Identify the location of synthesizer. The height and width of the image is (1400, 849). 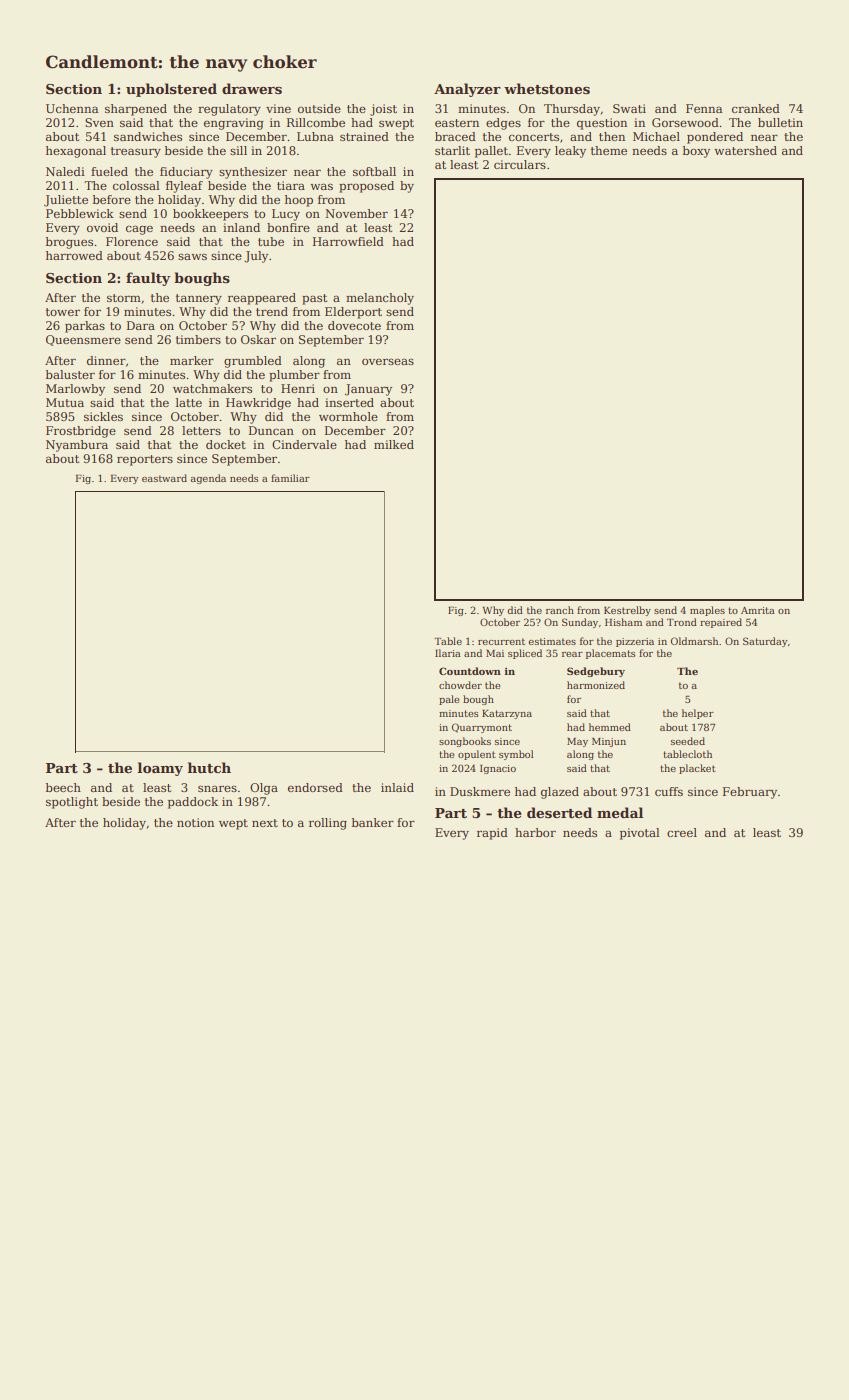
(253, 173).
